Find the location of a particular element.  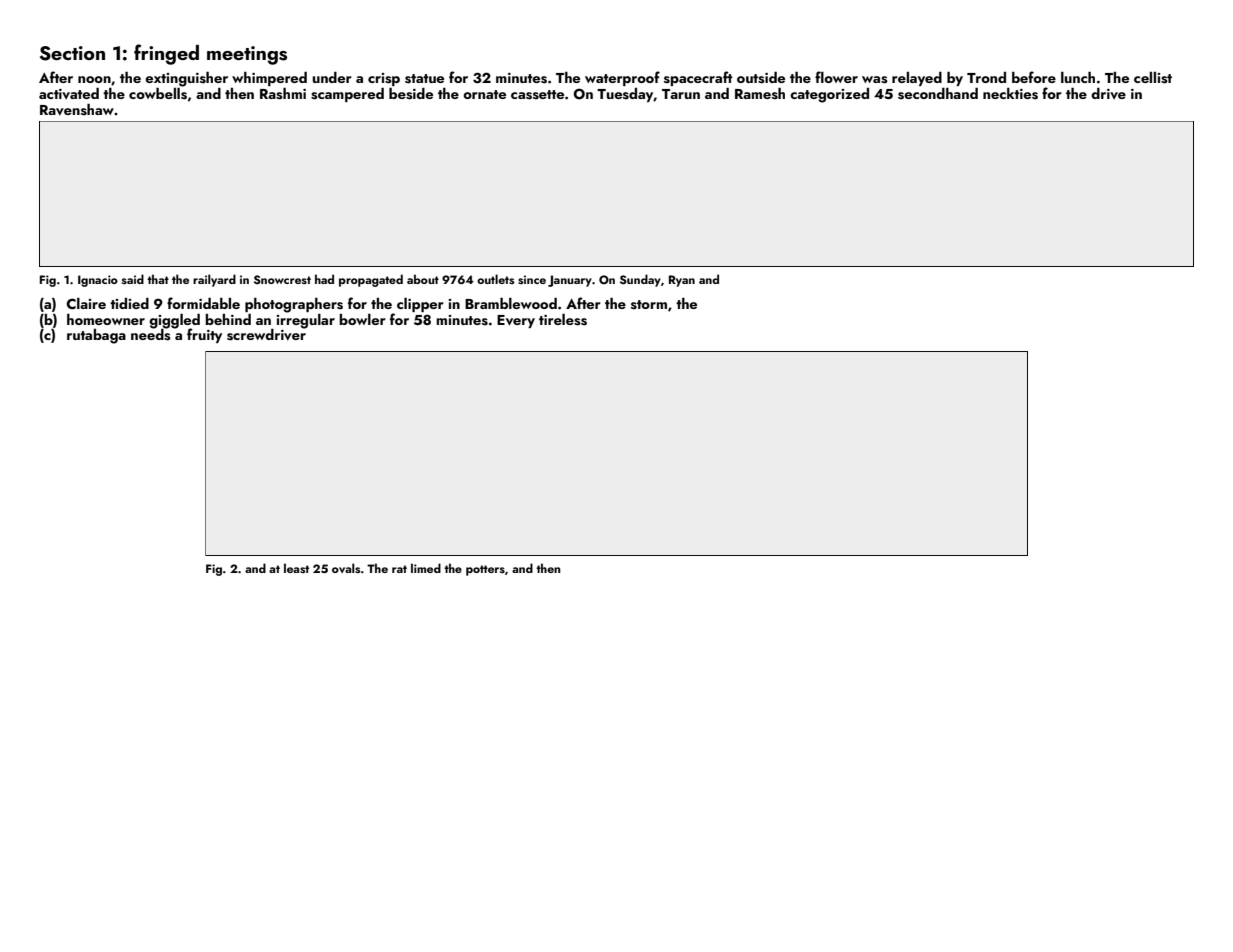

least is located at coordinates (296, 568).
